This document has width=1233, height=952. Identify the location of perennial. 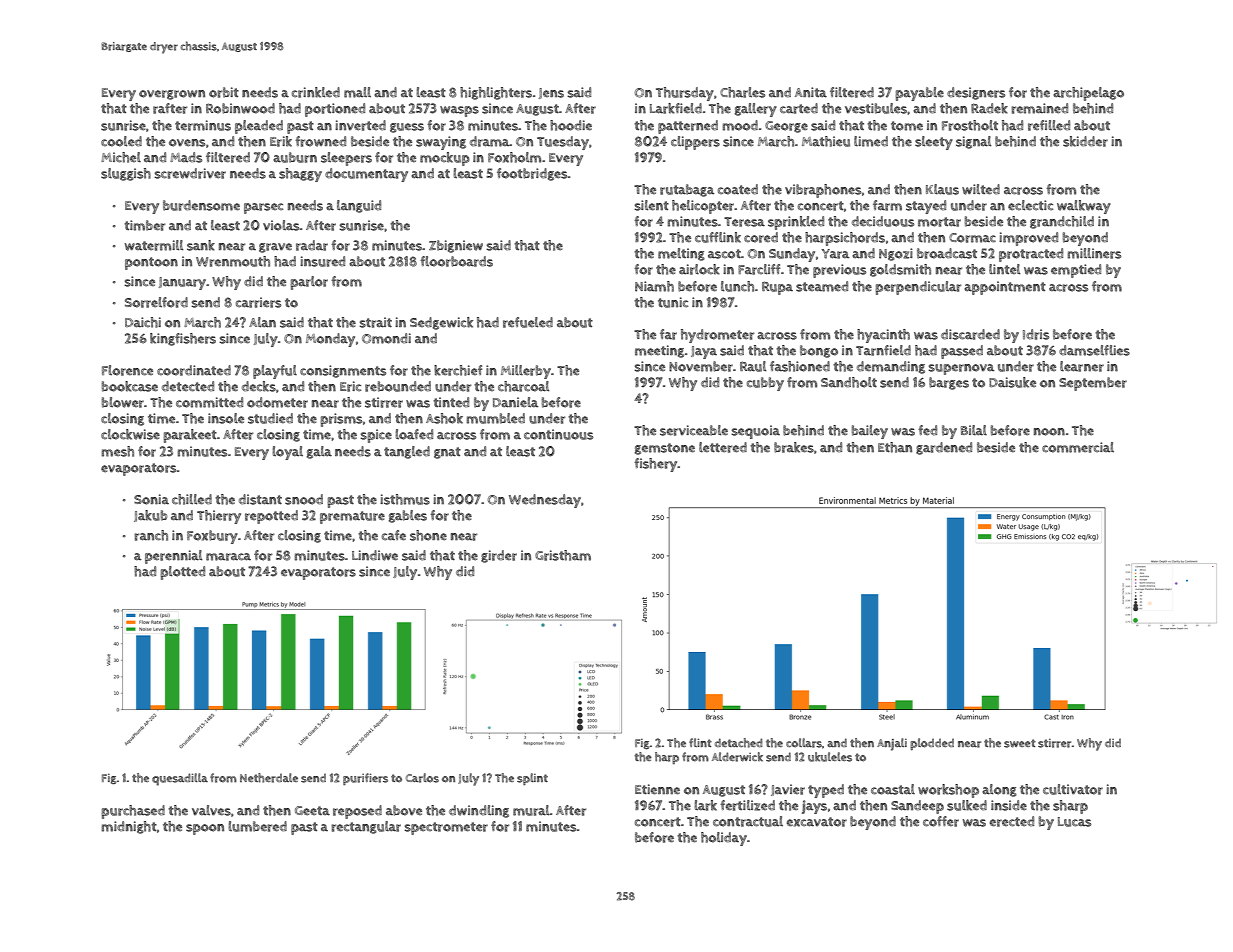
(173, 557).
